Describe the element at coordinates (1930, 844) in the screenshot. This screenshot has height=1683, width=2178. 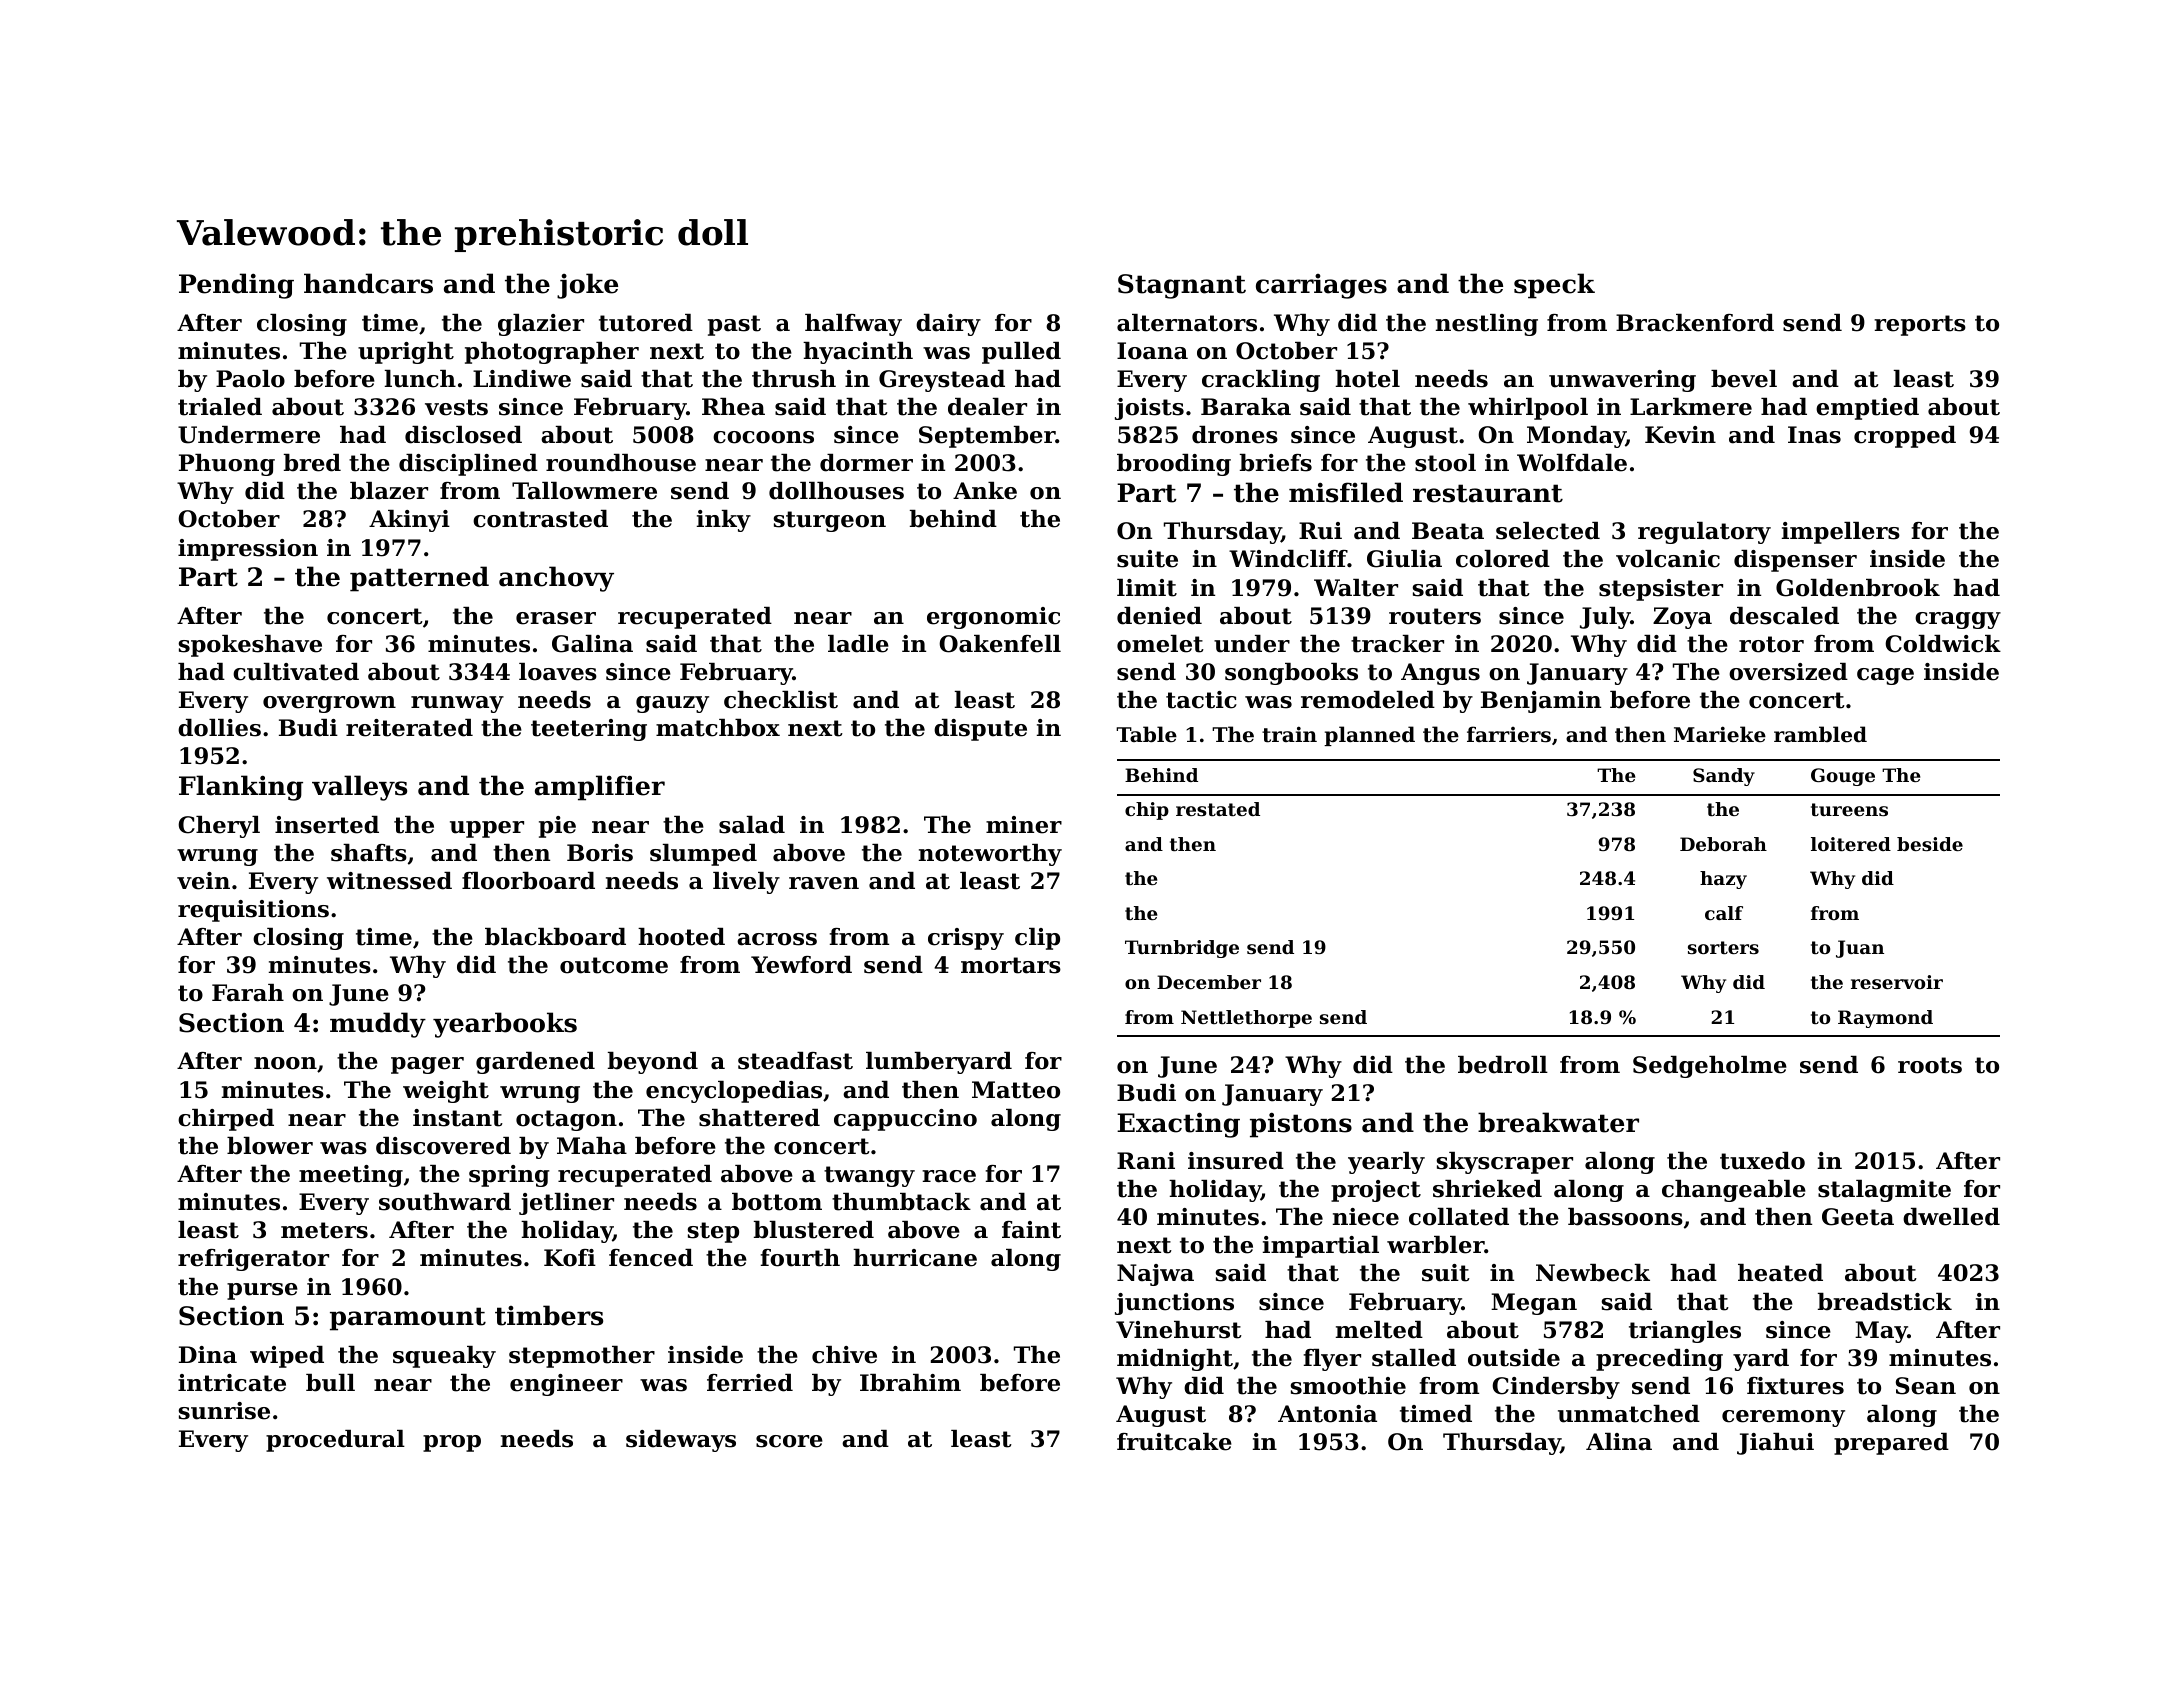
I see `beside` at that location.
